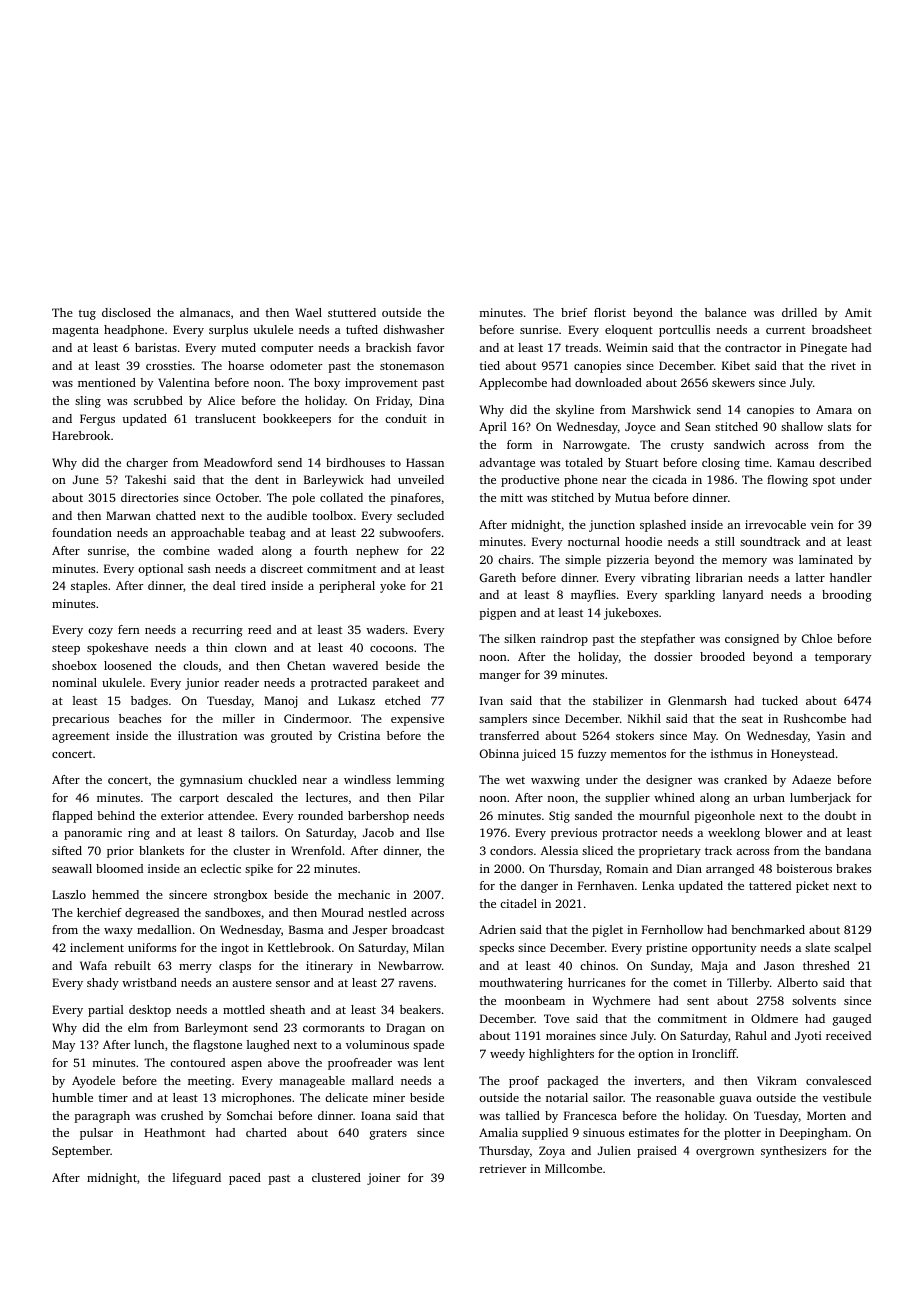  What do you see at coordinates (858, 312) in the page?
I see `Amit` at bounding box center [858, 312].
